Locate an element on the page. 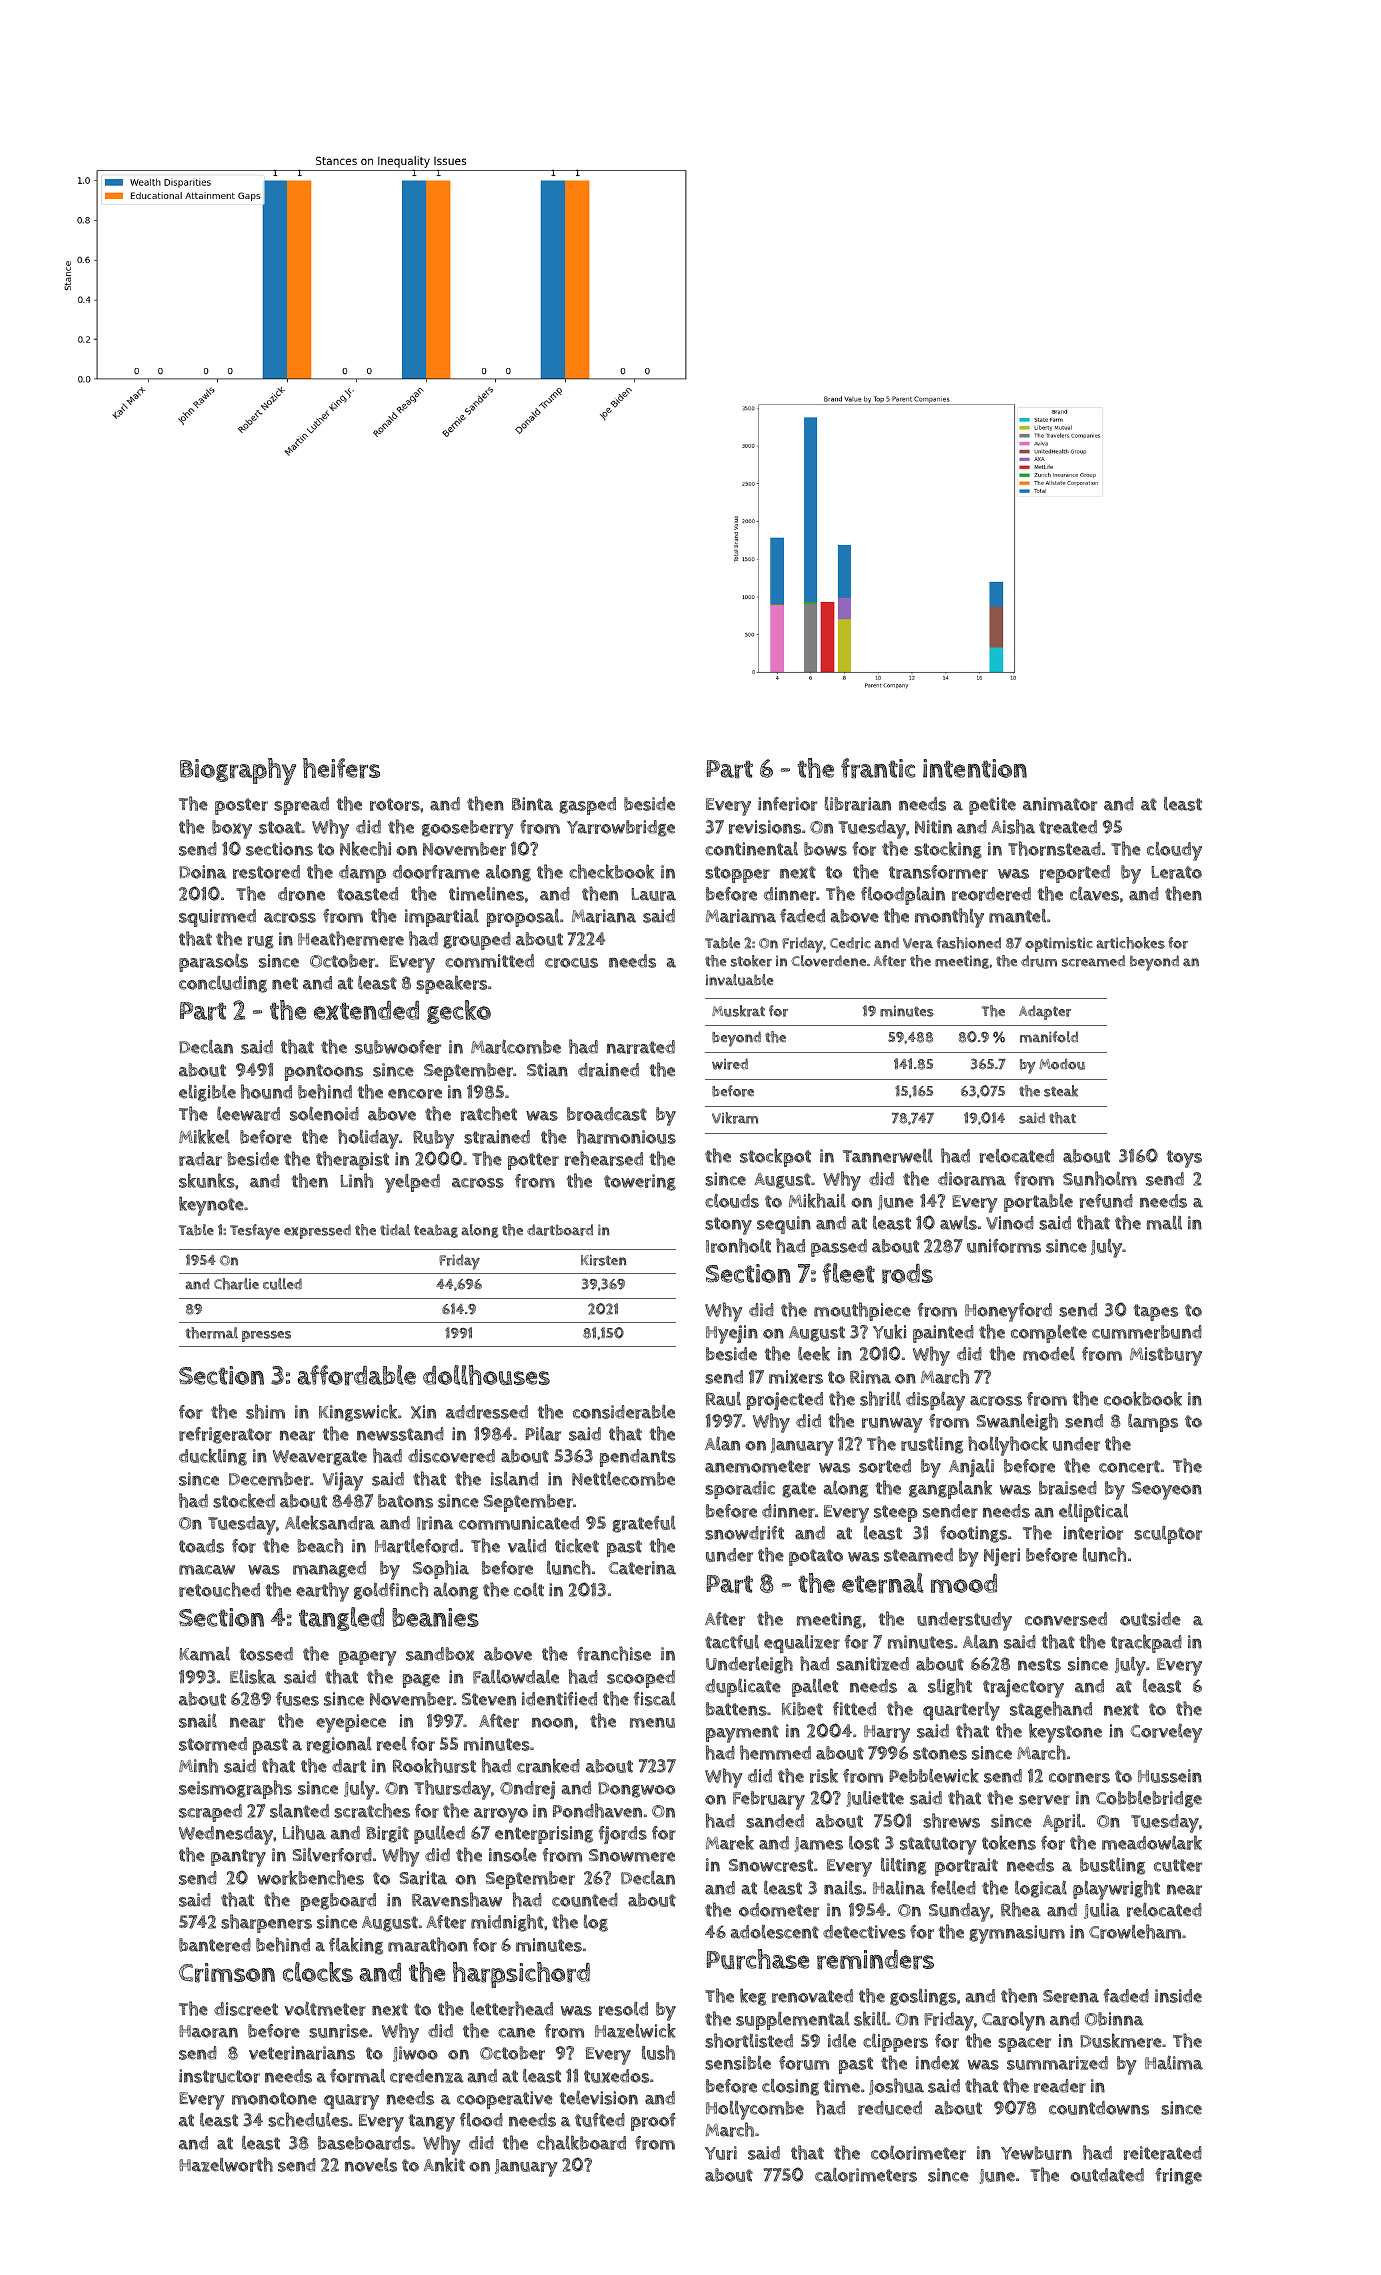  heifers is located at coordinates (341, 768).
